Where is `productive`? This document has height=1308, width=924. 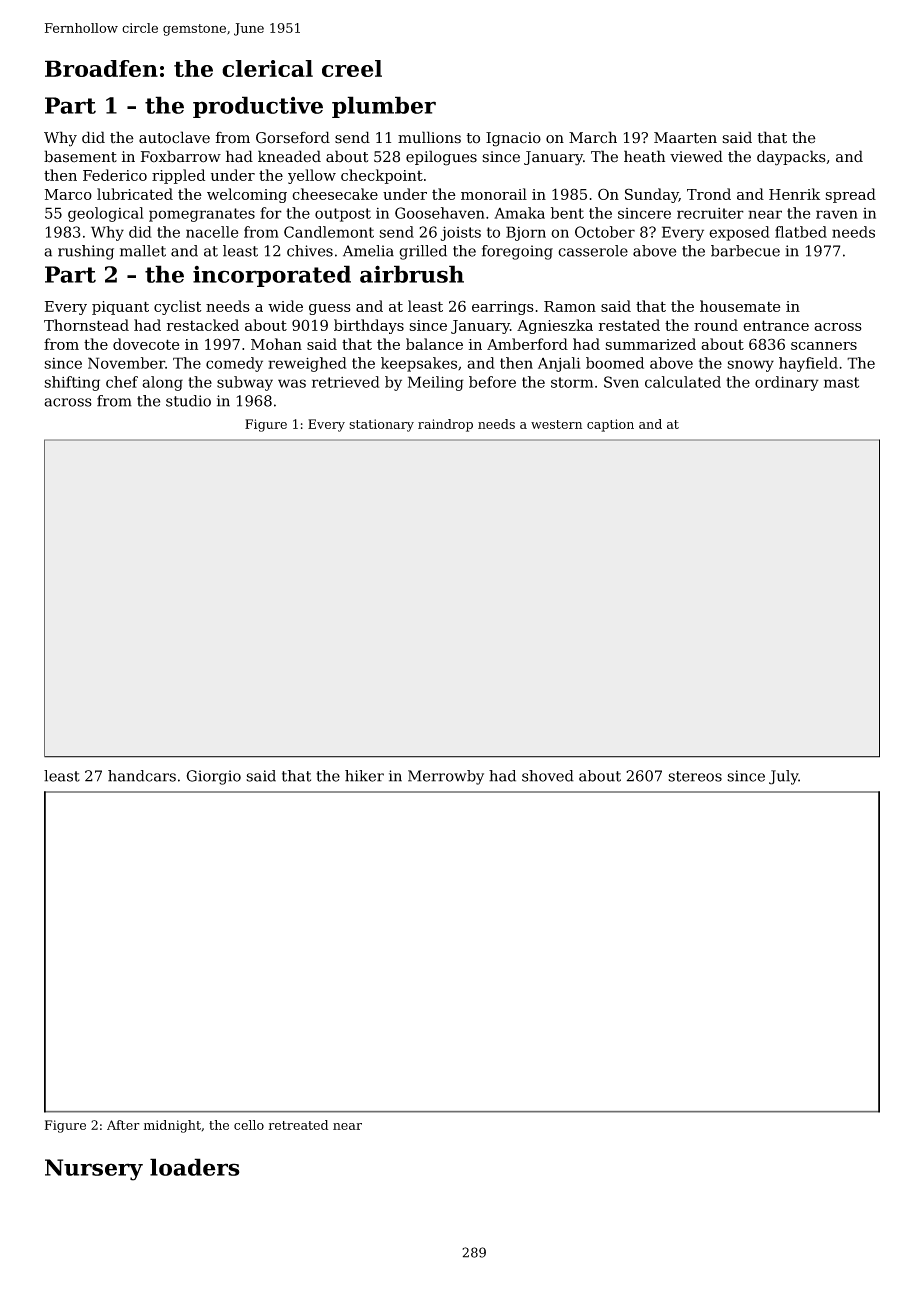 productive is located at coordinates (258, 107).
